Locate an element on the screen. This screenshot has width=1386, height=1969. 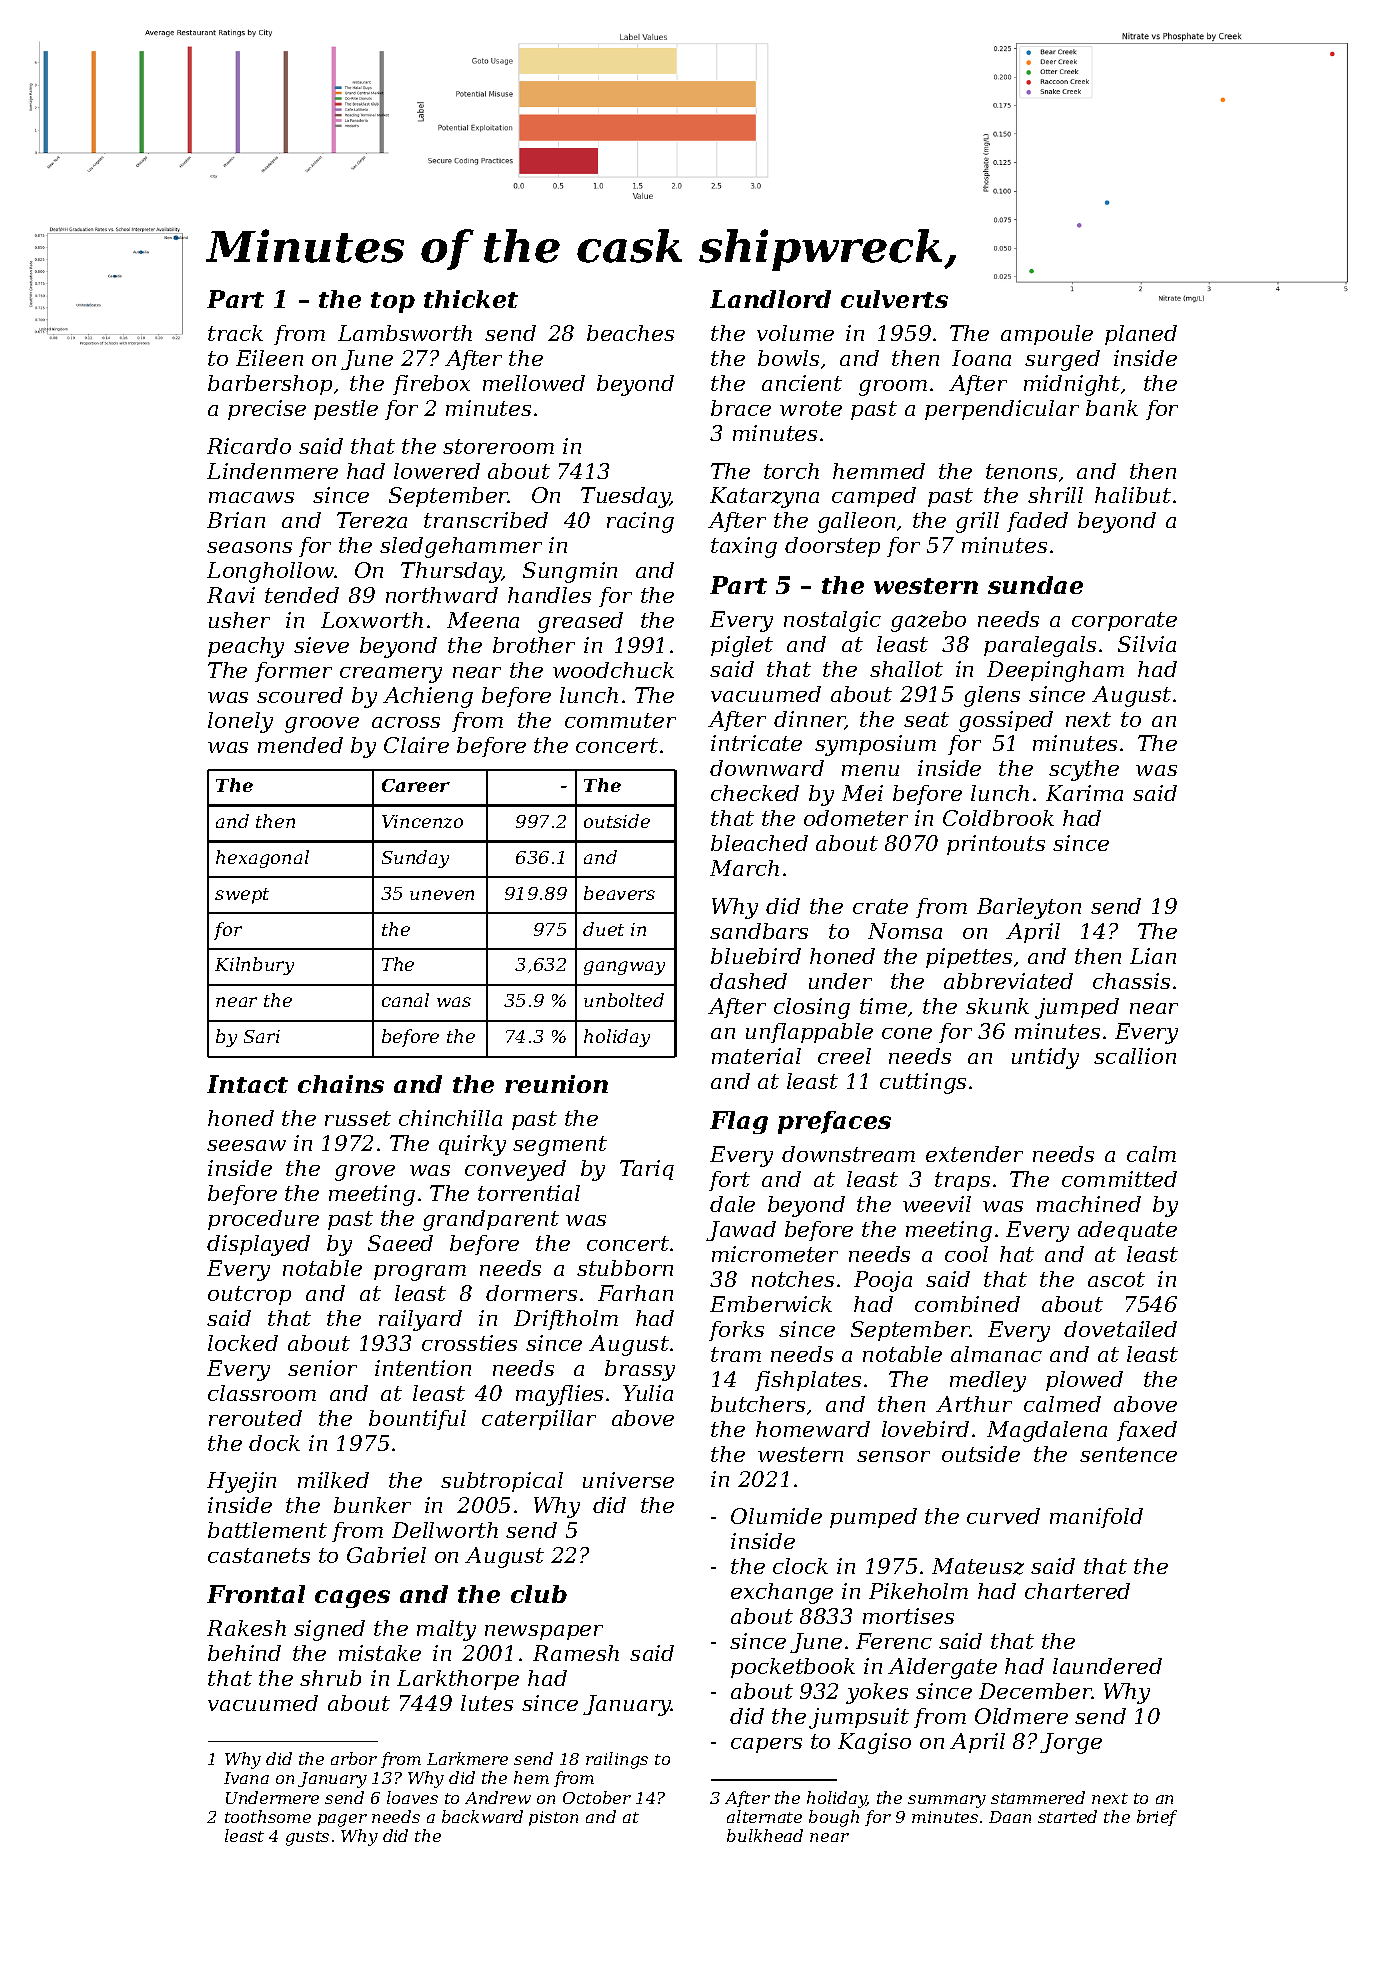
universe is located at coordinates (628, 1480).
